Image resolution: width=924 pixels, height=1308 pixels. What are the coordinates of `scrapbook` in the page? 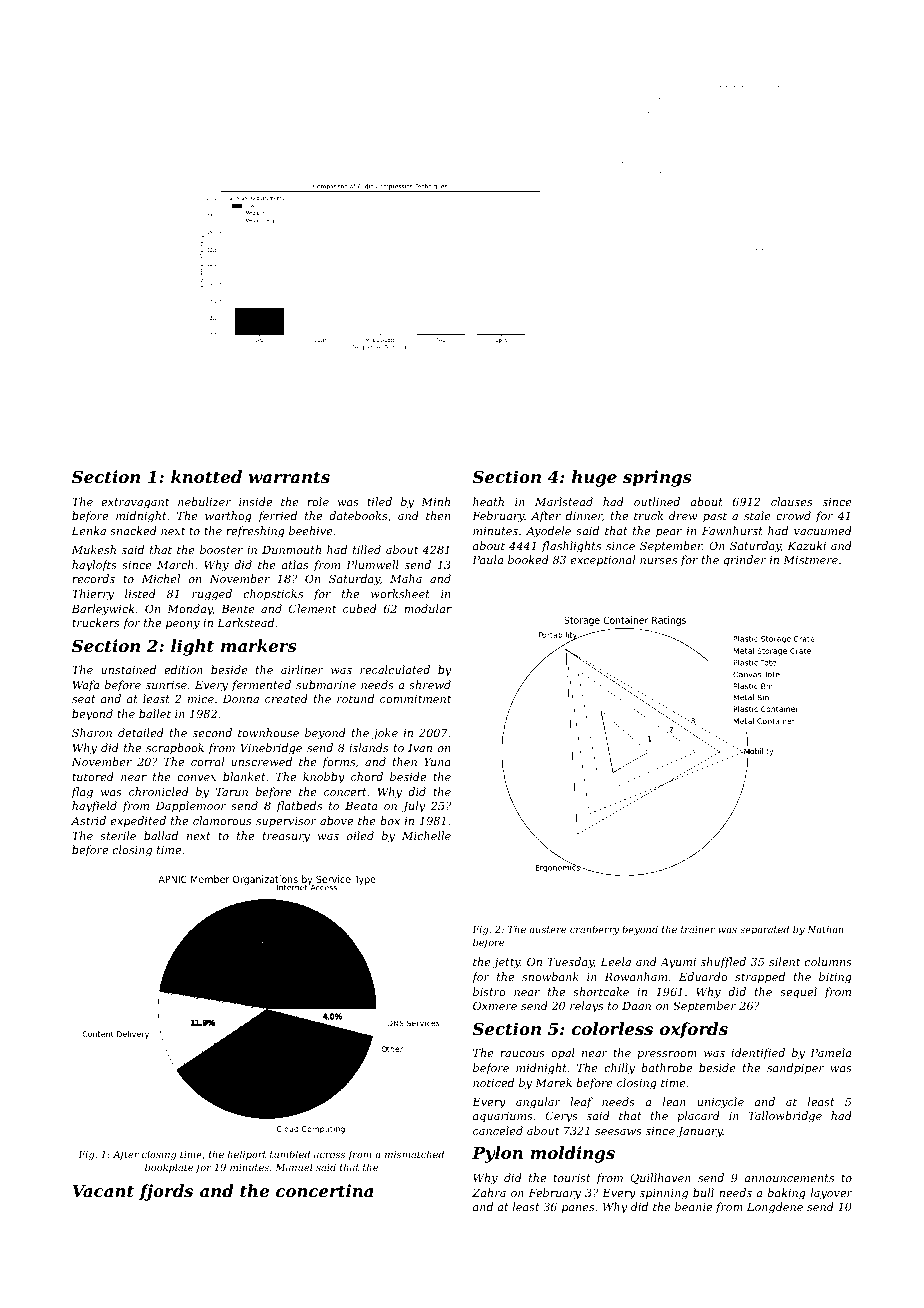 It's located at (175, 749).
